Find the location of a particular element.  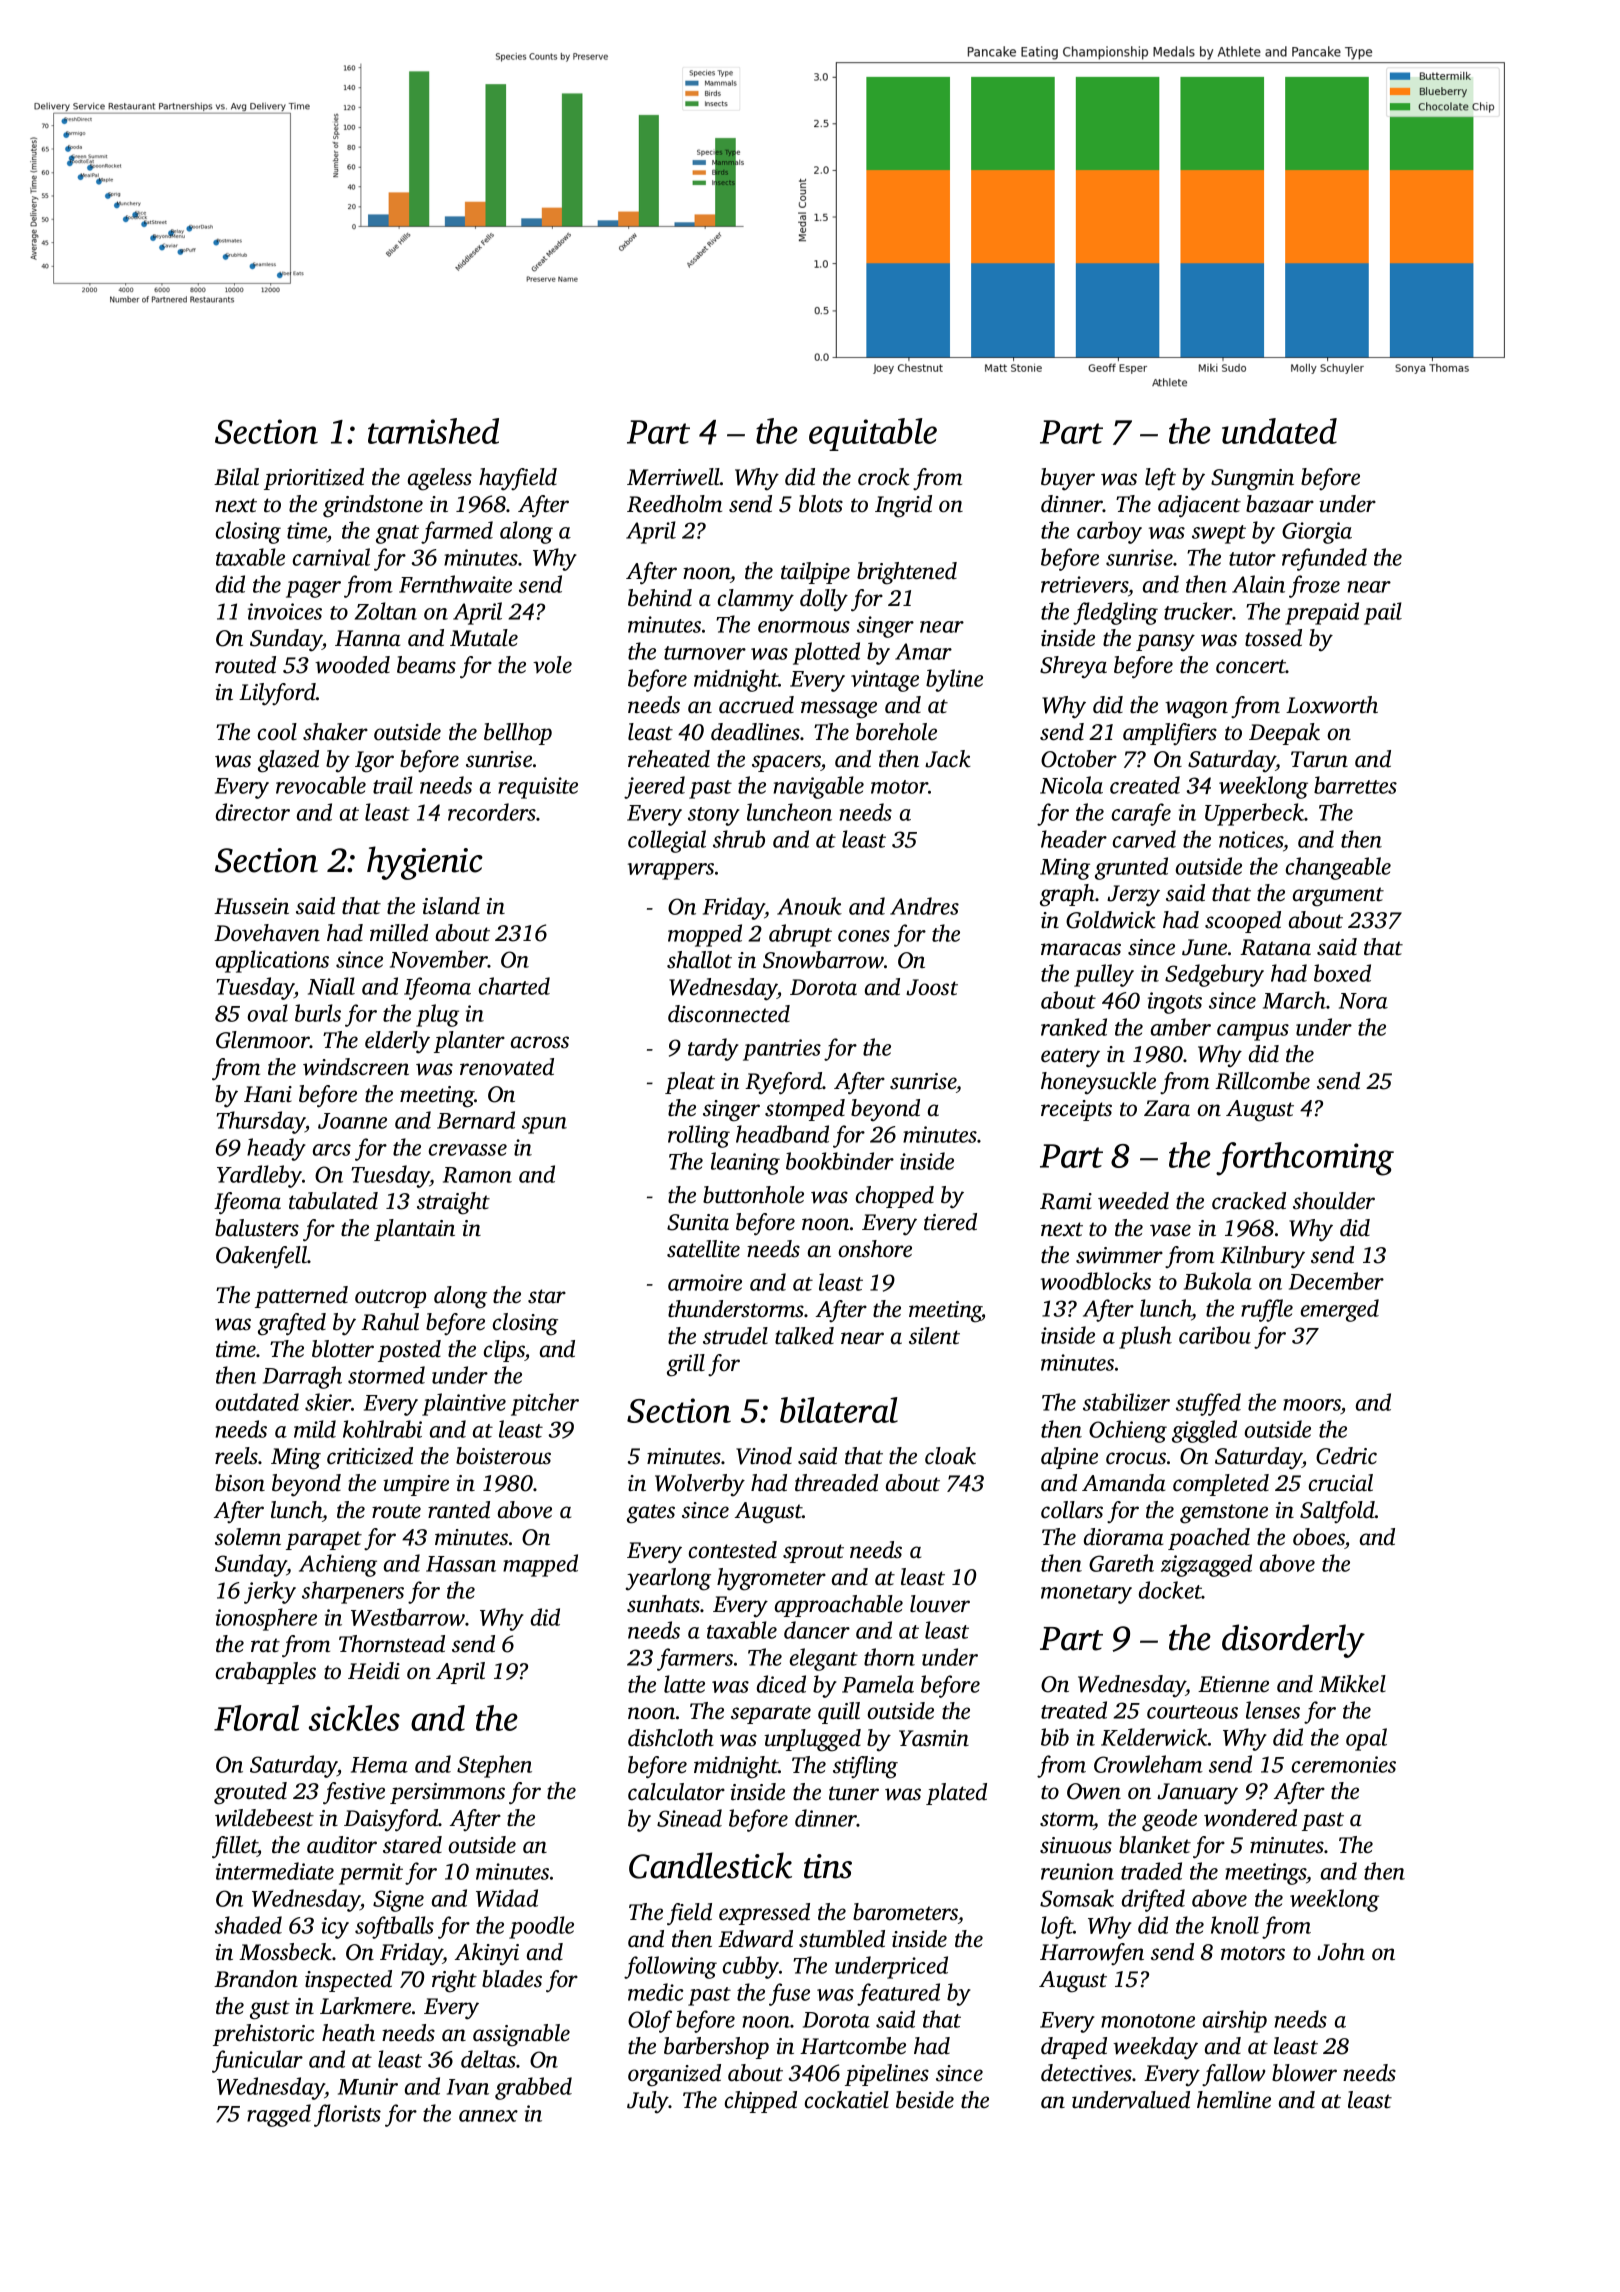

patterned is located at coordinates (301, 1297).
